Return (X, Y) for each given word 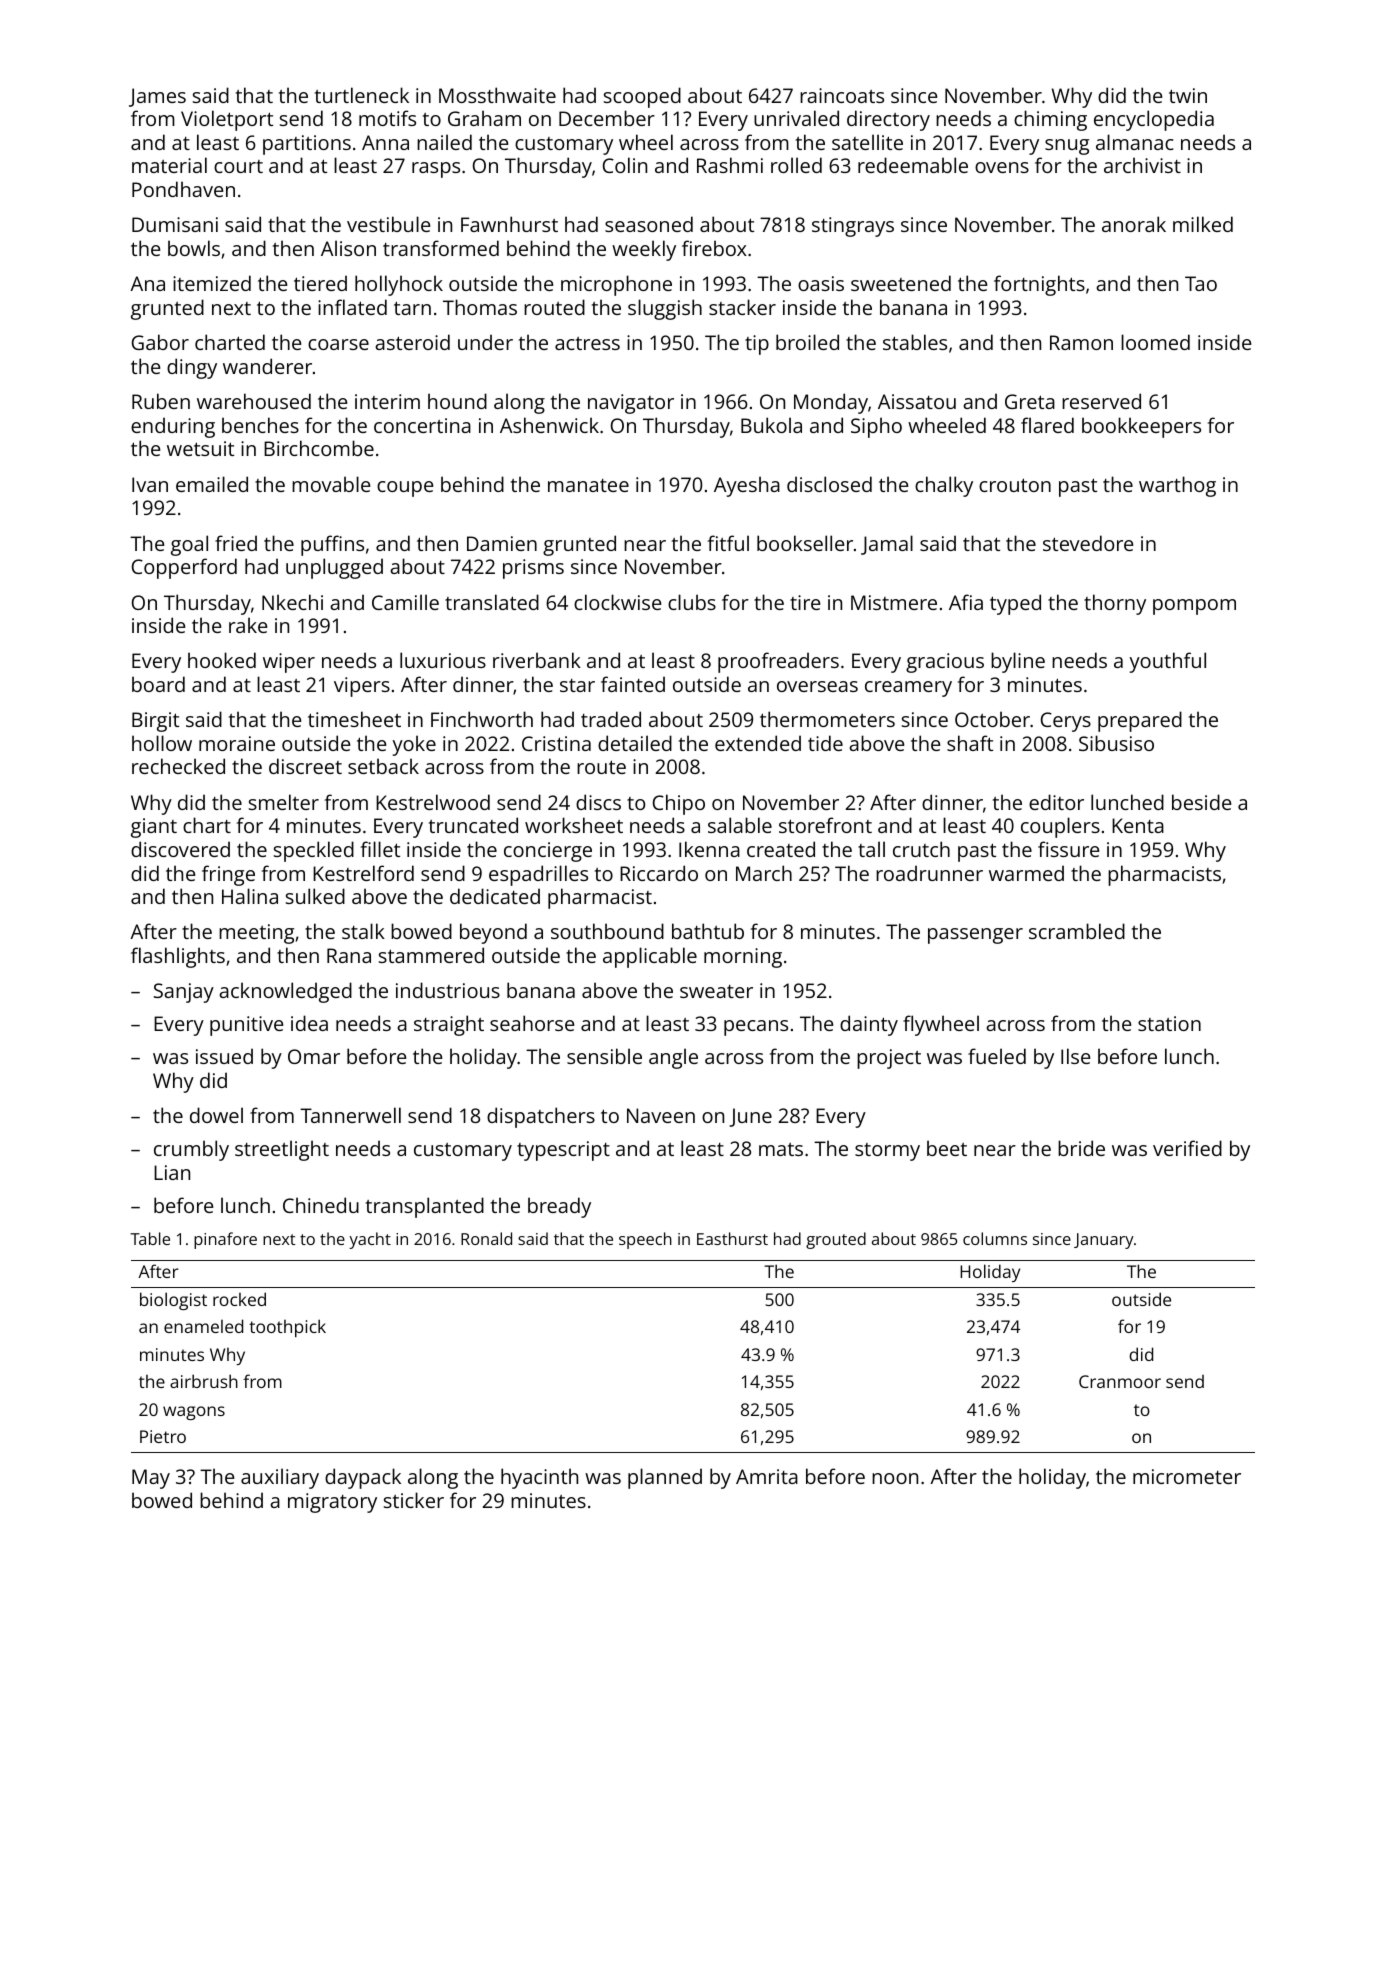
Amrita (767, 1476)
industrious (448, 990)
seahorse (532, 1023)
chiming (1050, 120)
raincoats (842, 95)
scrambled (1077, 931)
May (151, 1479)
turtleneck (362, 95)
